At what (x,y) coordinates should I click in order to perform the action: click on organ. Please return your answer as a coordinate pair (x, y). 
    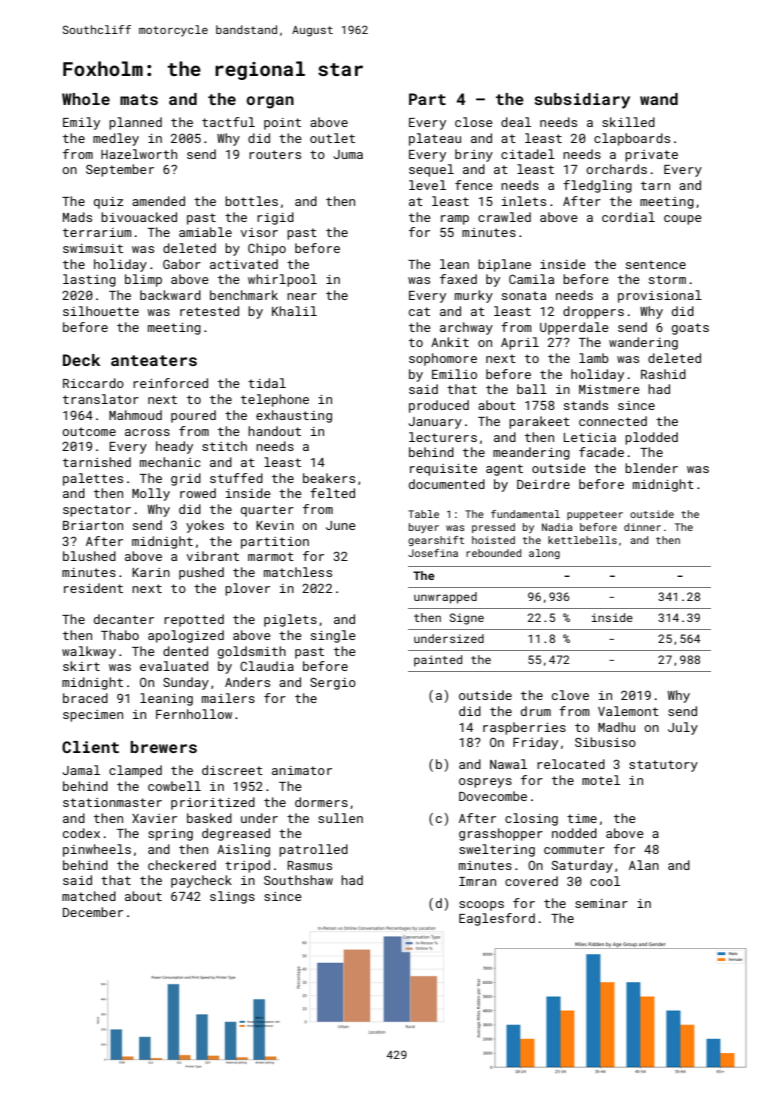
    Looking at the image, I should click on (270, 102).
